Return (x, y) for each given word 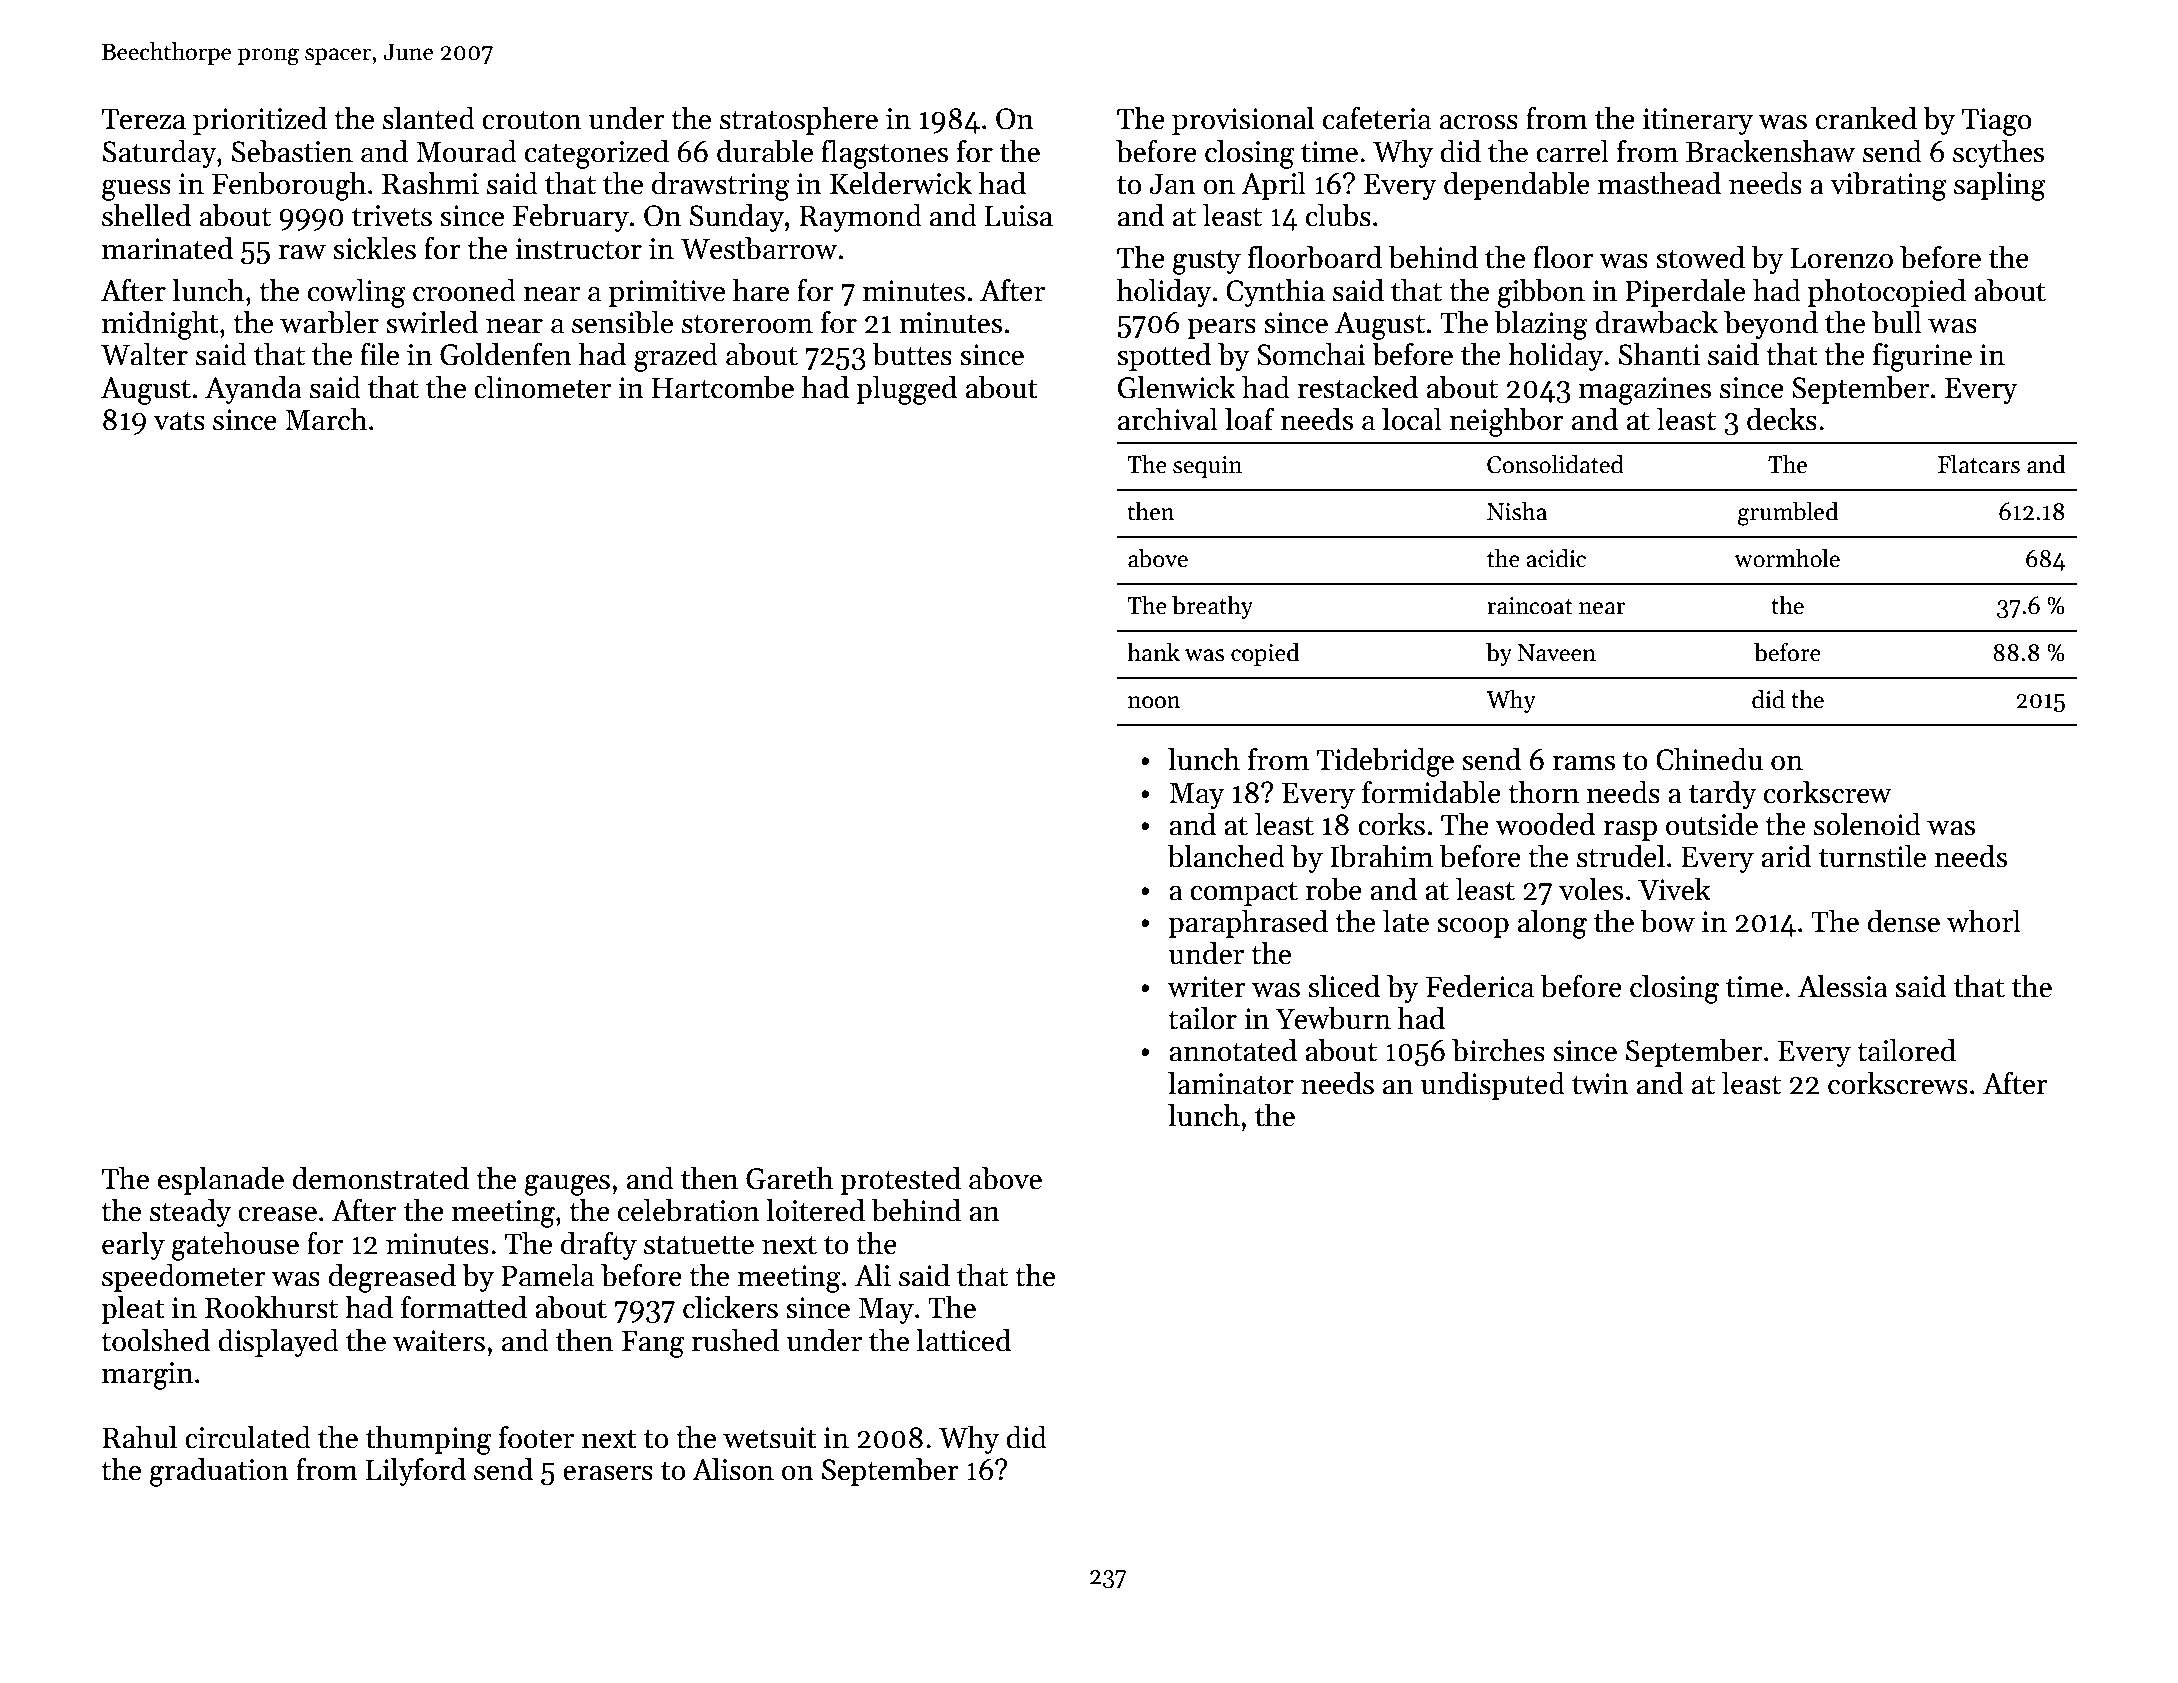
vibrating (1888, 186)
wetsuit (770, 1438)
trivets (392, 216)
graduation (219, 1472)
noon (1154, 702)
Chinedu (1709, 759)
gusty (1206, 262)
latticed (963, 1340)
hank (1153, 652)
